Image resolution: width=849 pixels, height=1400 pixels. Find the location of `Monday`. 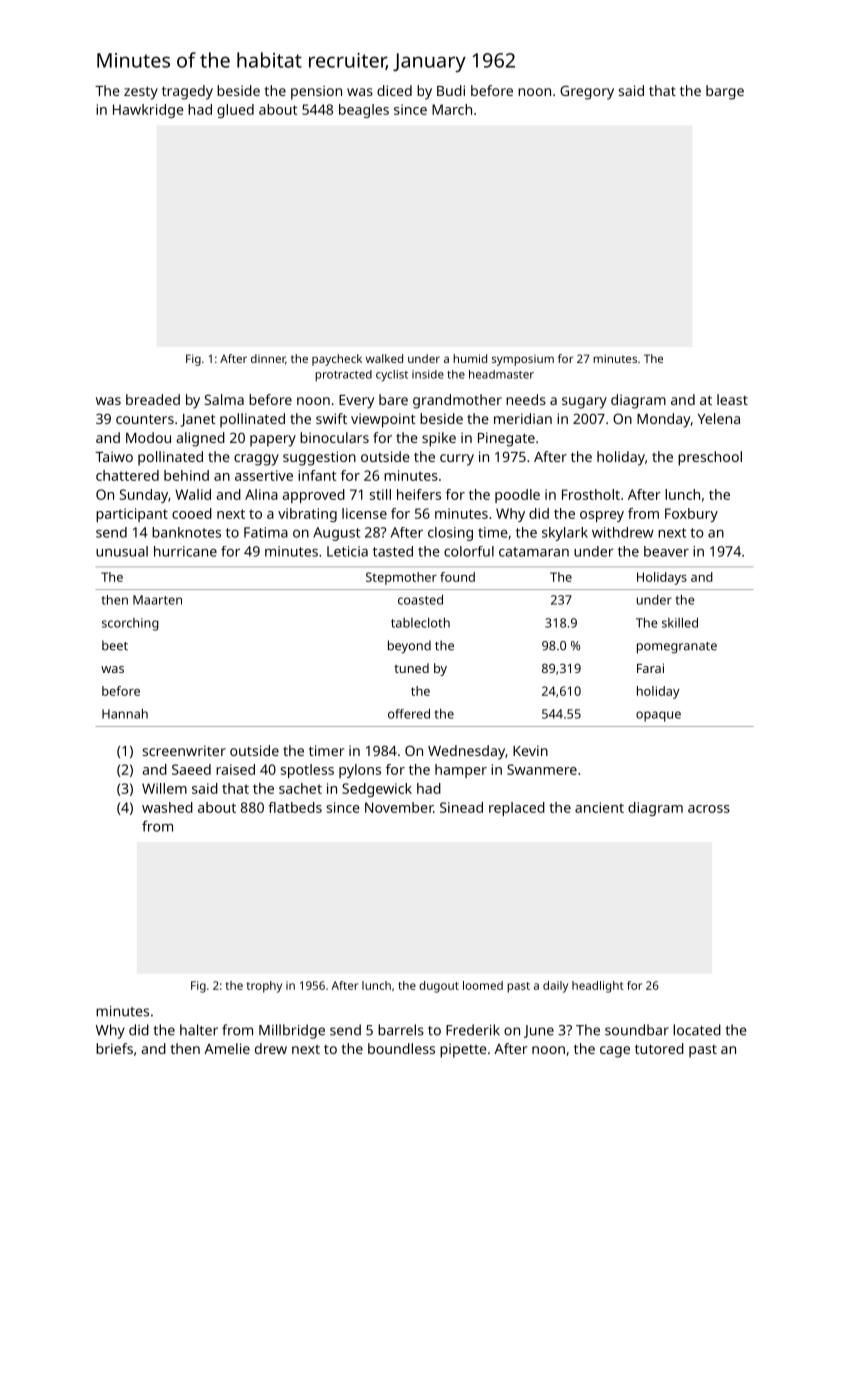

Monday is located at coordinates (664, 420).
